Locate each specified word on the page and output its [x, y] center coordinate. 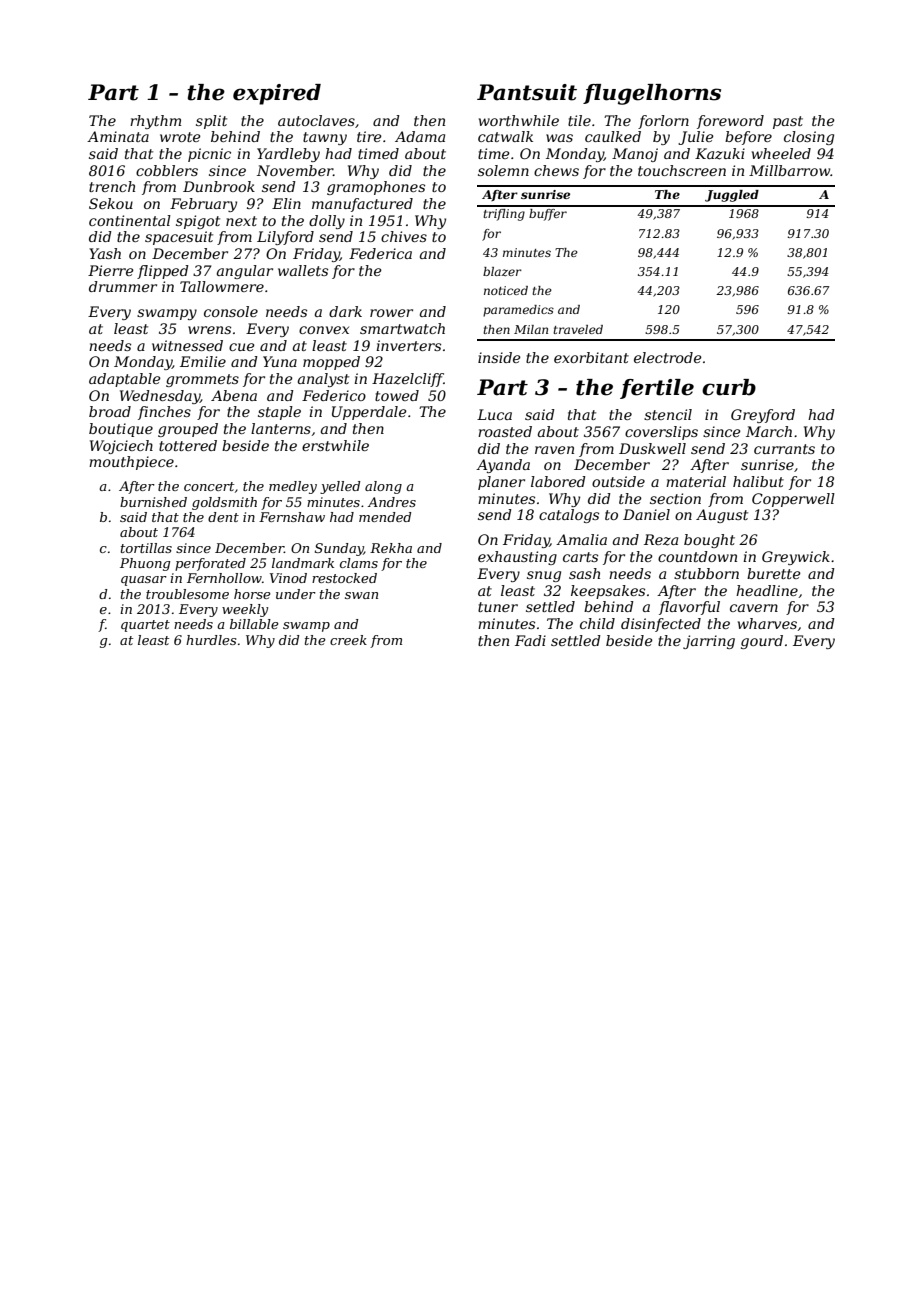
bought [709, 541]
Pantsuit [527, 92]
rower [391, 313]
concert [209, 486]
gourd [762, 642]
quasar [144, 581]
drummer [123, 286]
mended [385, 517]
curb [729, 387]
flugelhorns [652, 94]
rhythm [155, 122]
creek [348, 640]
